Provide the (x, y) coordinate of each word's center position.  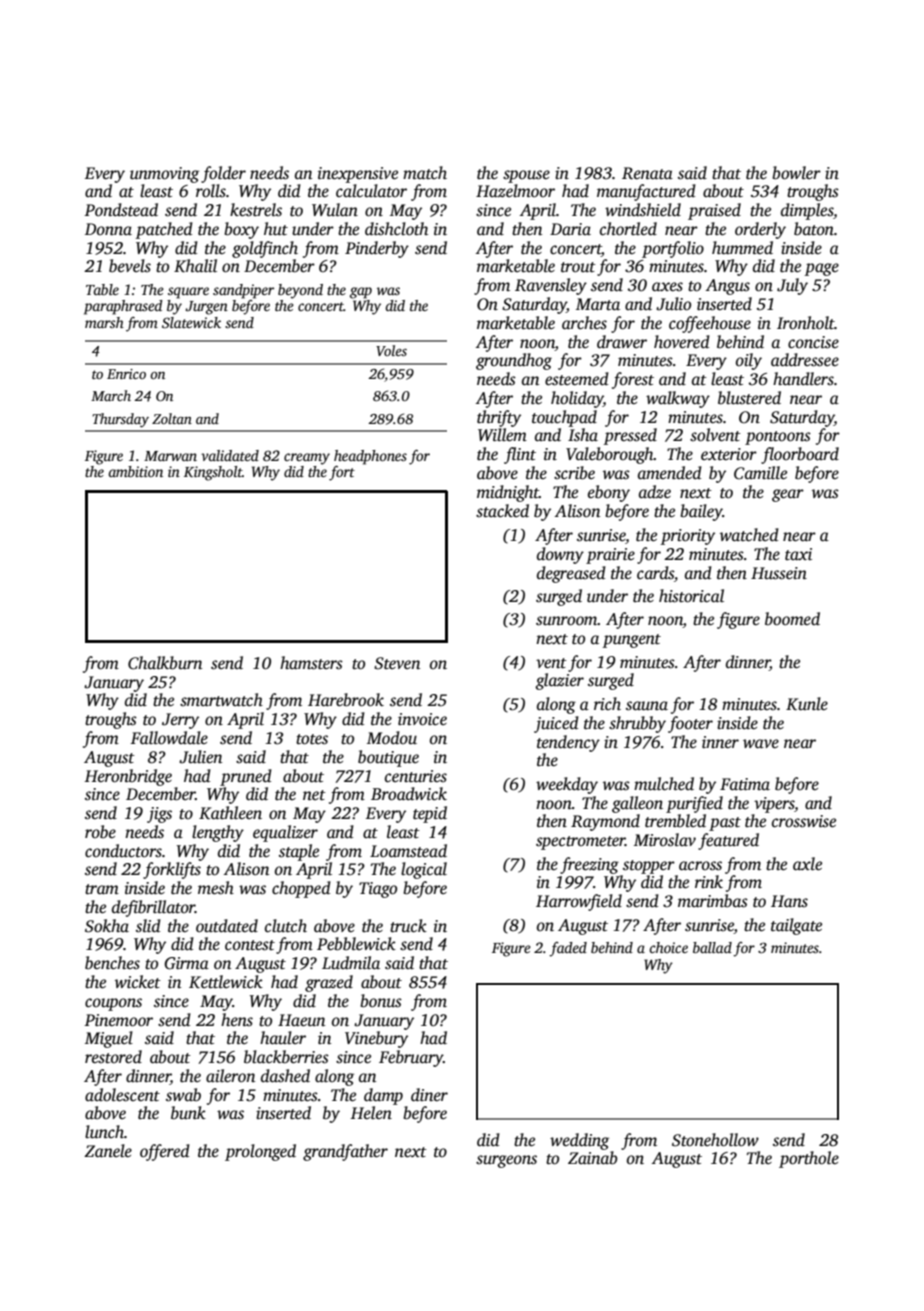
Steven (397, 663)
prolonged (260, 1152)
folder (223, 174)
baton (814, 229)
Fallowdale (169, 738)
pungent (632, 641)
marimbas (713, 901)
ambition (135, 471)
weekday (567, 785)
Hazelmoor (515, 190)
